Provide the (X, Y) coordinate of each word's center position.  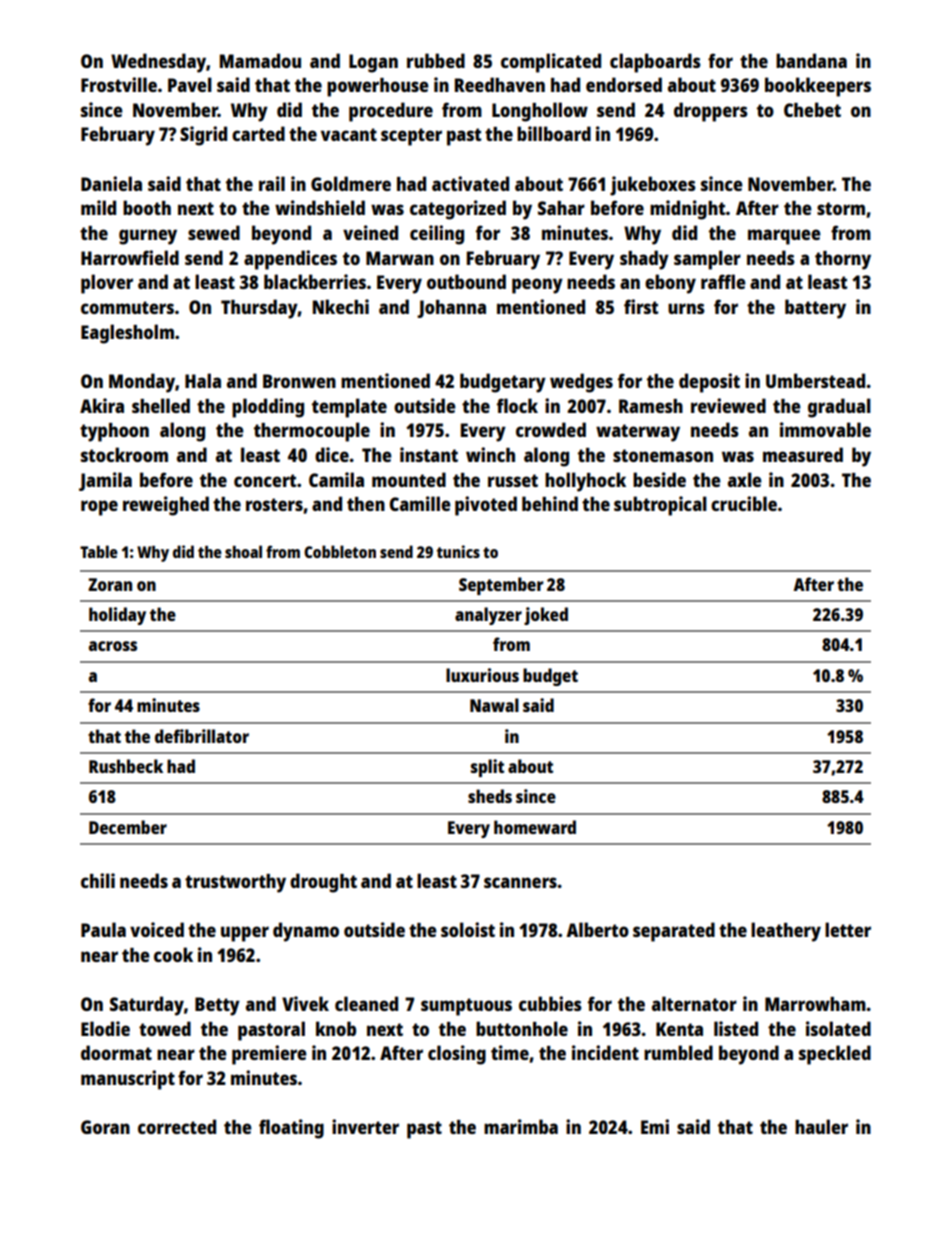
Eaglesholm (127, 334)
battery (815, 309)
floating (291, 1129)
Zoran (110, 584)
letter (848, 929)
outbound (466, 281)
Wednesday (158, 63)
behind (550, 503)
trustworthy (235, 883)
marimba (521, 1126)
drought (323, 883)
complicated (551, 63)
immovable (825, 429)
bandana (811, 60)
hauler (821, 1126)
